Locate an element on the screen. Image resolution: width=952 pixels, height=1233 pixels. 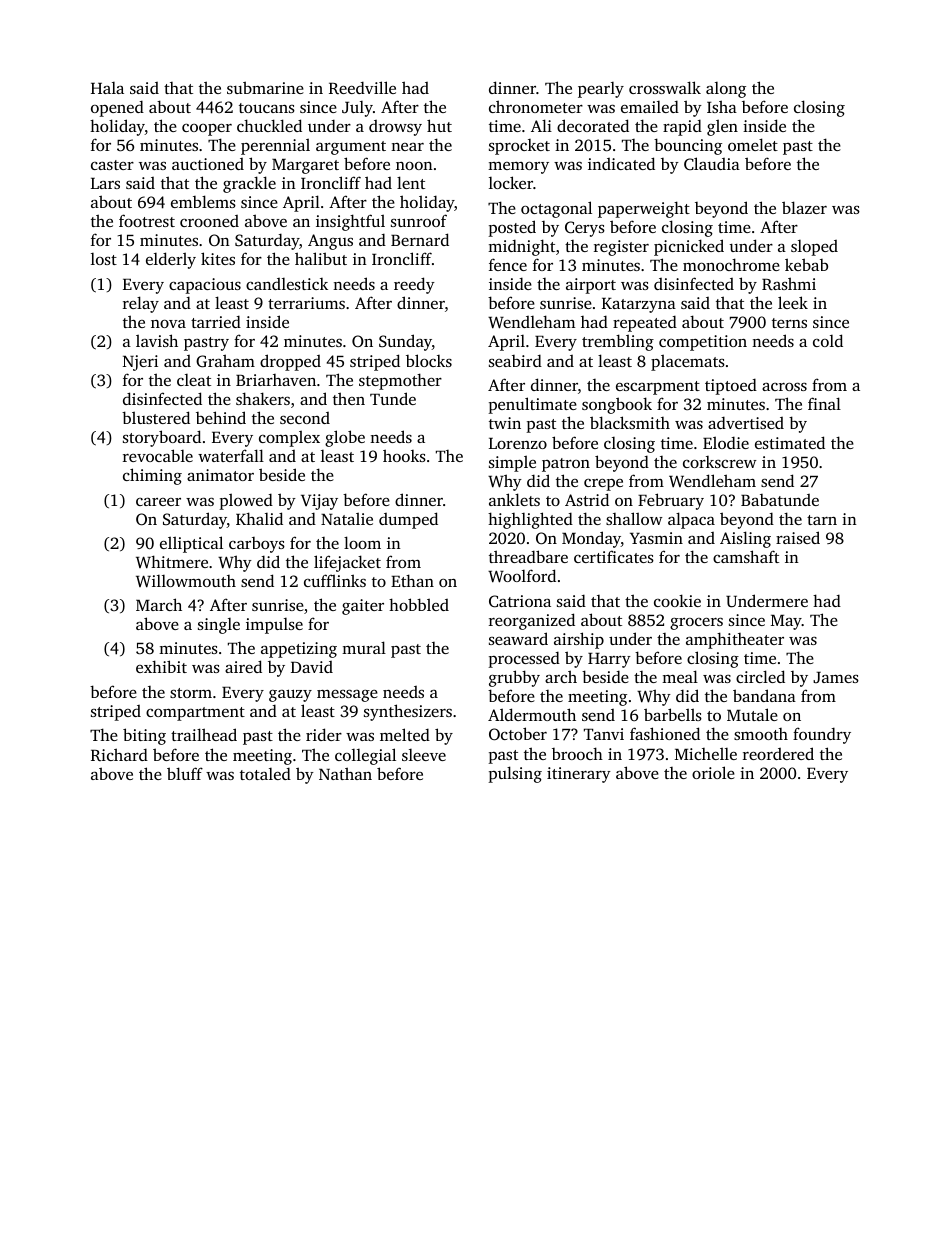
Hala is located at coordinates (107, 88).
